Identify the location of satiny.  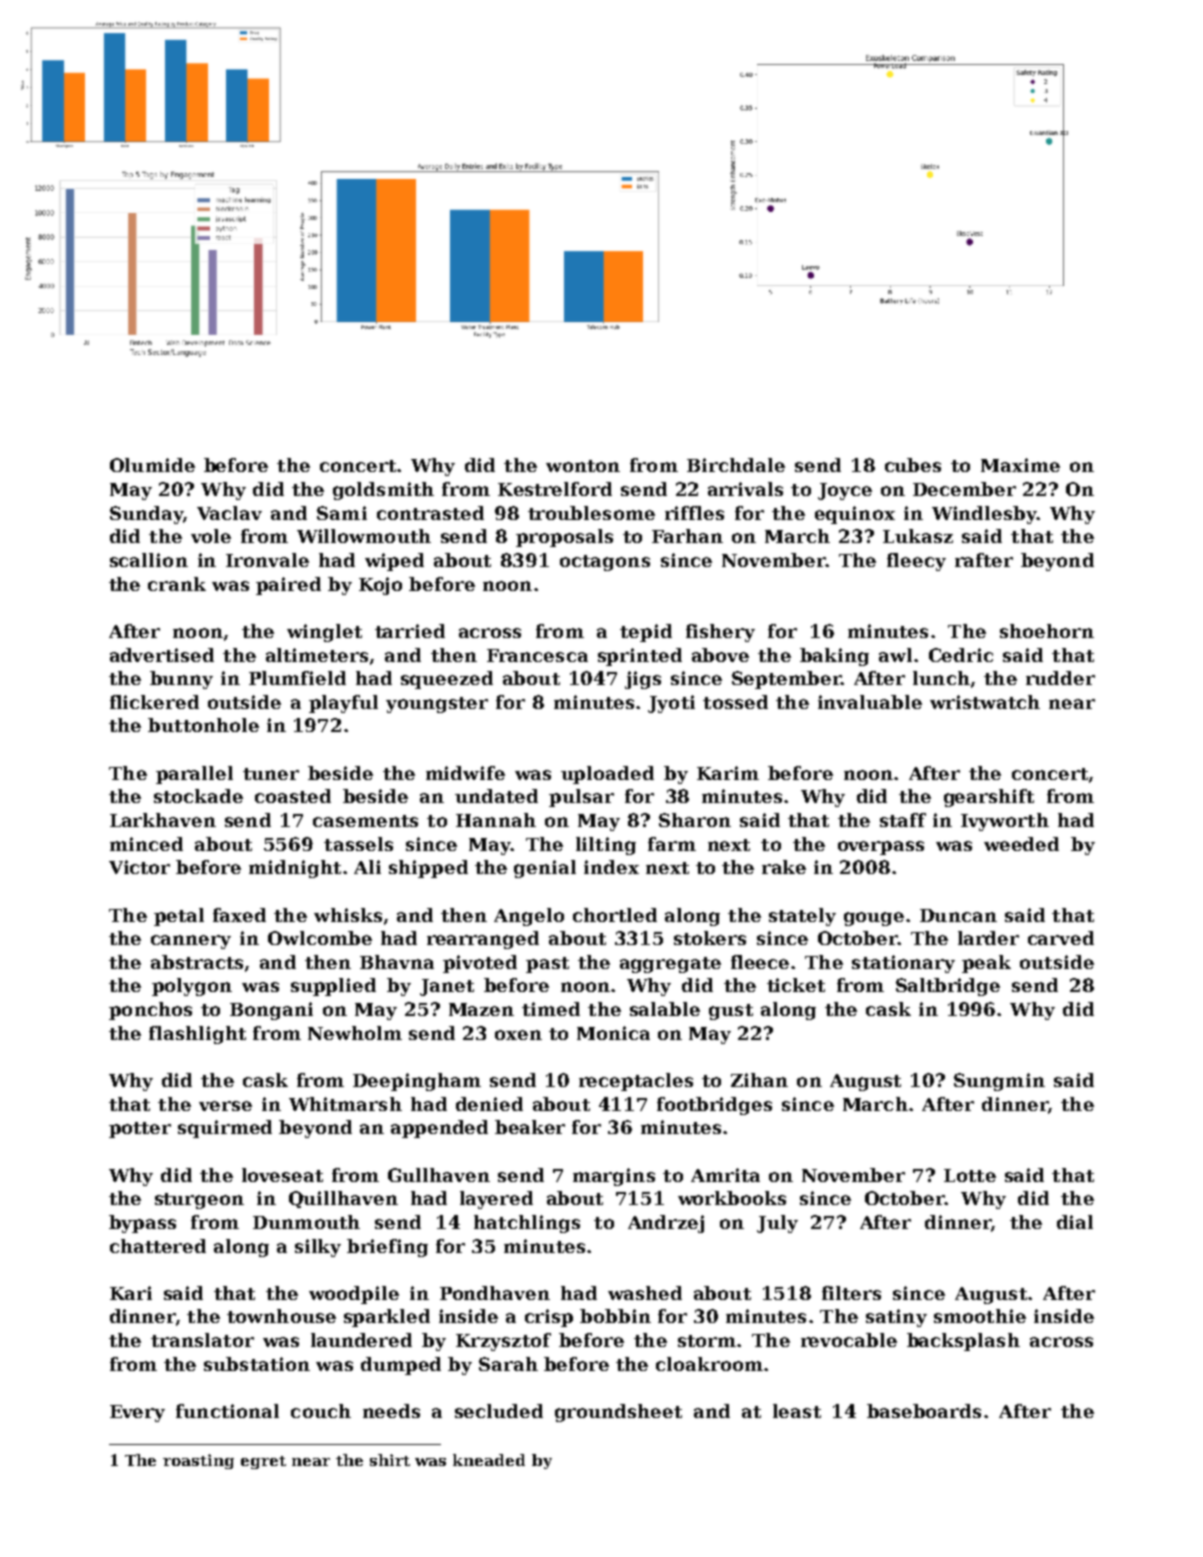
(896, 1318).
